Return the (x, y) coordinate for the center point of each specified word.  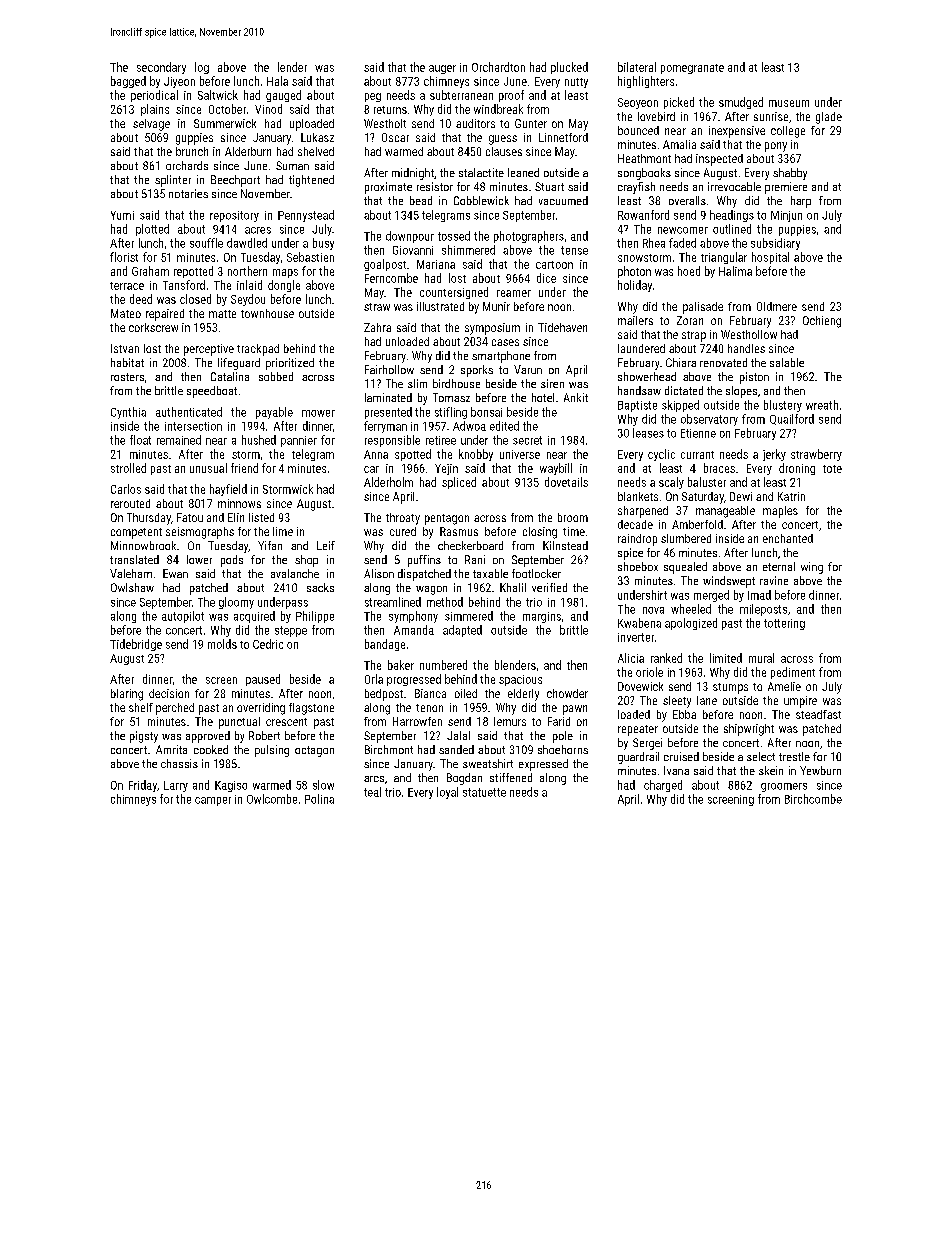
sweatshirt (488, 763)
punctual (239, 723)
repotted (193, 272)
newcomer (683, 230)
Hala (277, 81)
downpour (410, 237)
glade (829, 118)
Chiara (681, 362)
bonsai (486, 412)
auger (442, 69)
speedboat (212, 392)
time (574, 531)
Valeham (131, 573)
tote (832, 469)
